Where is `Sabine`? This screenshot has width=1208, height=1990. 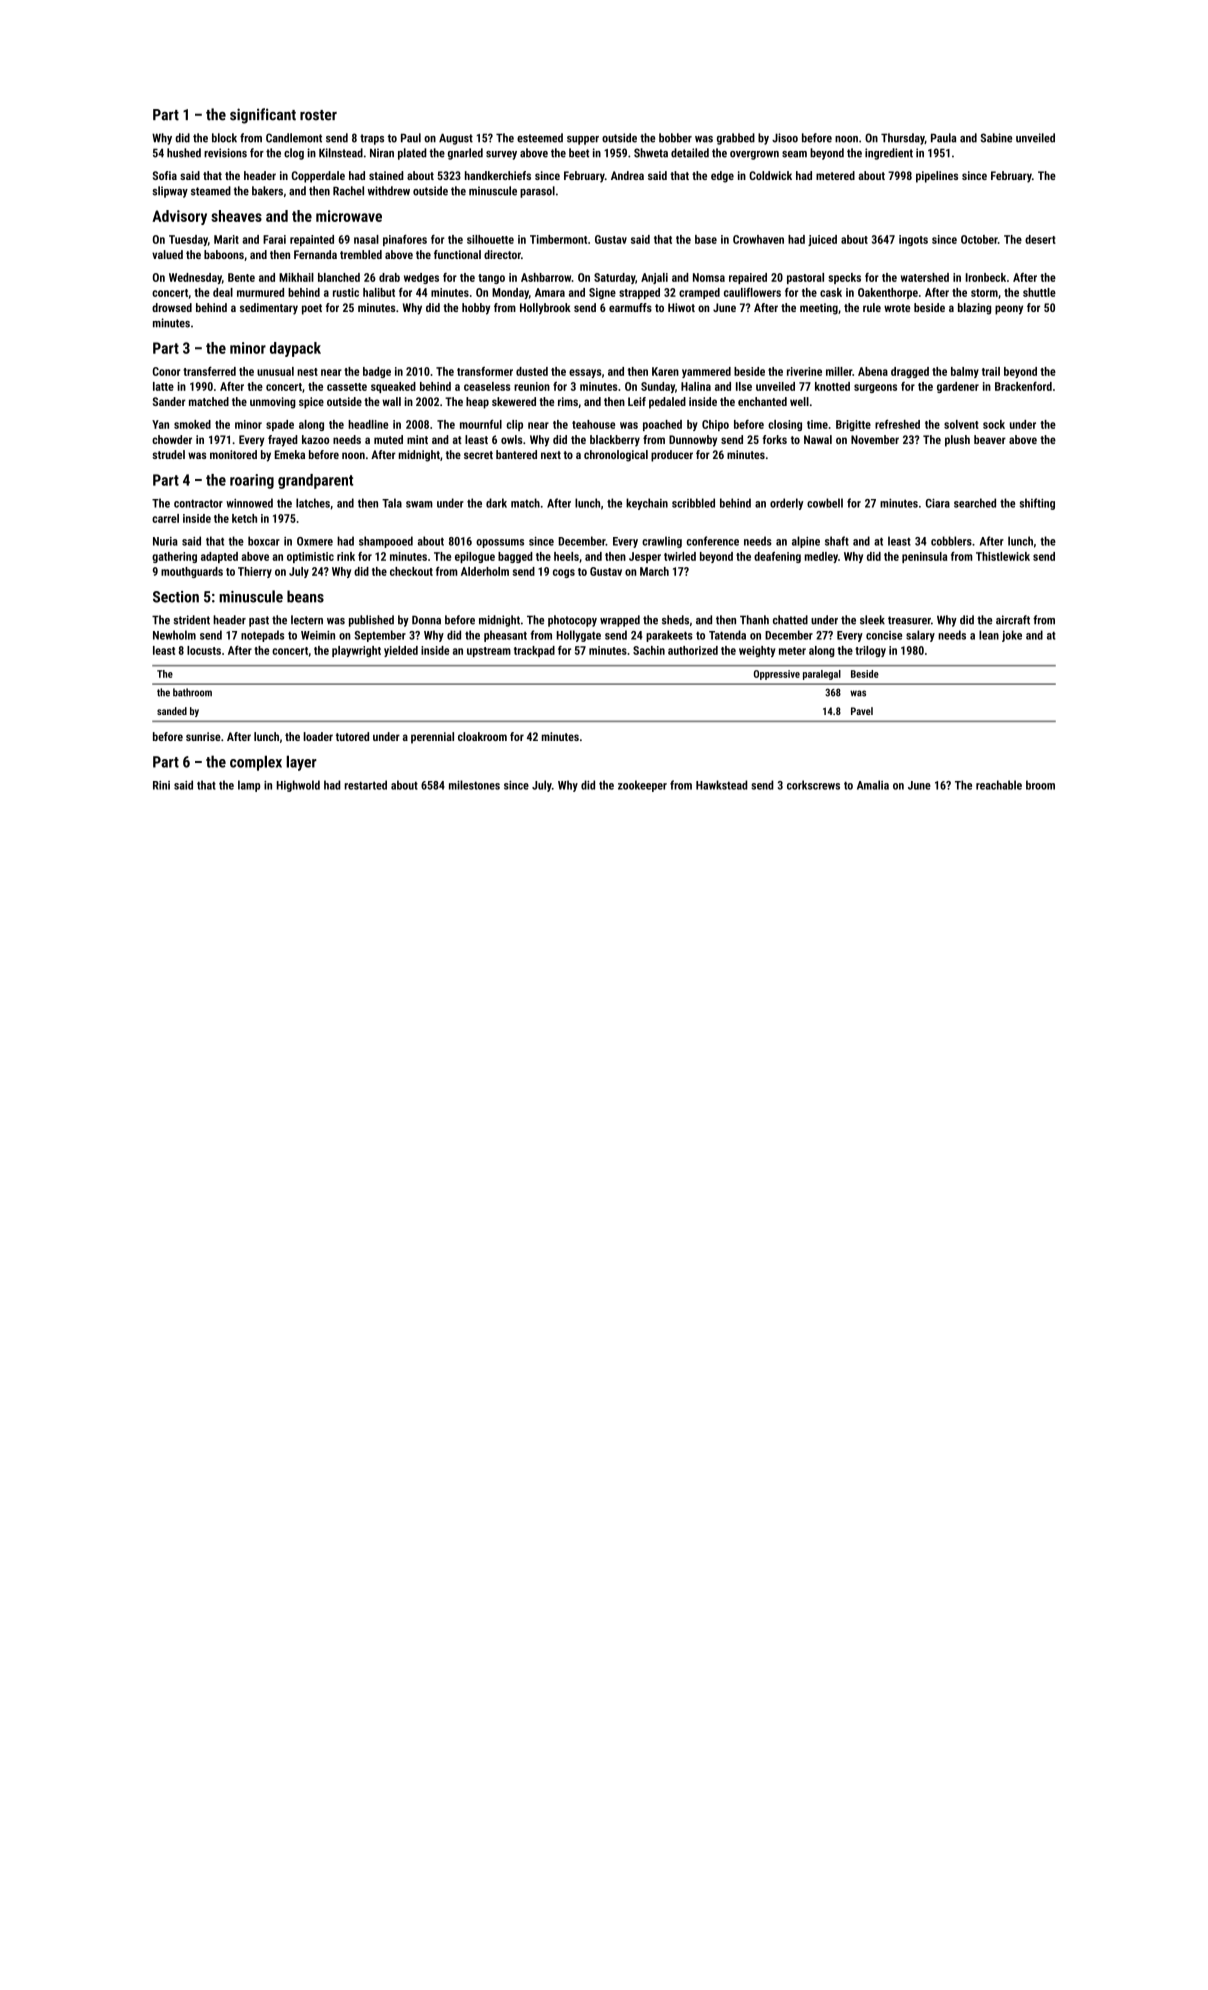
Sabine is located at coordinates (996, 138).
